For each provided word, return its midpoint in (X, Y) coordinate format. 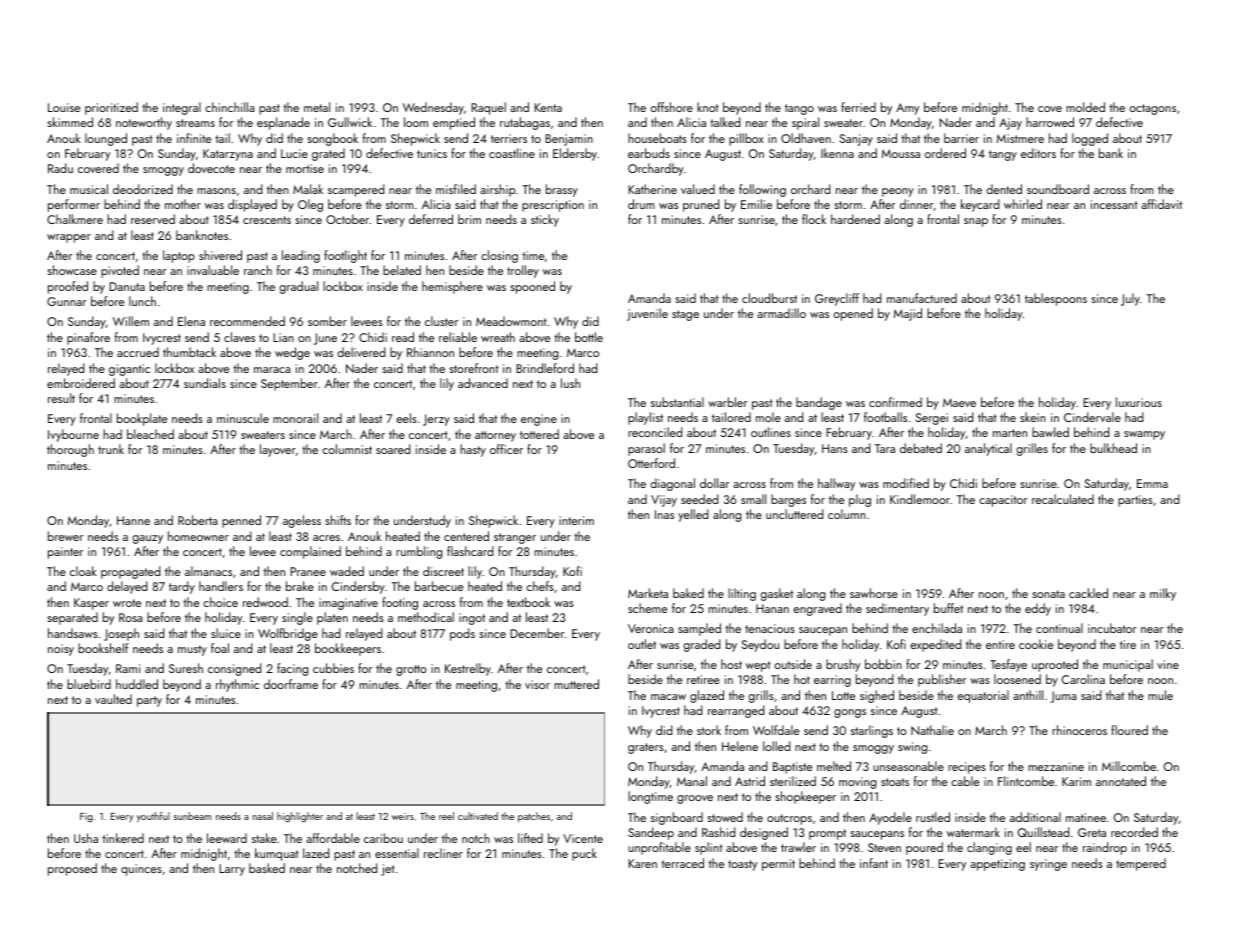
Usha (86, 838)
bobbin (883, 664)
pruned (701, 205)
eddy (1038, 609)
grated (328, 154)
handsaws (73, 633)
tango (799, 109)
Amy (907, 109)
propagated (130, 572)
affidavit (1161, 204)
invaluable (213, 270)
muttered (576, 684)
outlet (642, 644)
